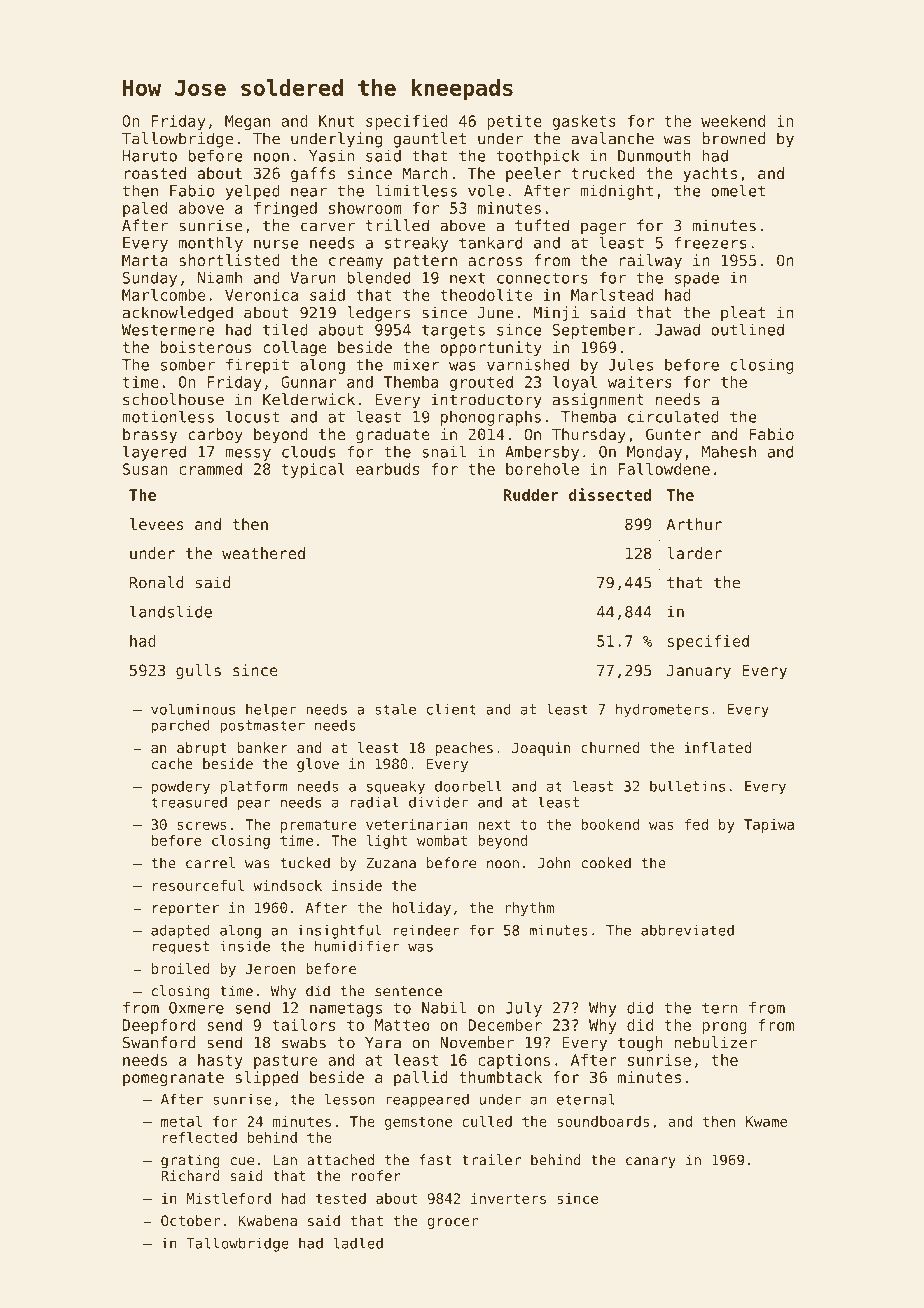 This screenshot has height=1308, width=924. I want to click on locust, so click(253, 416).
